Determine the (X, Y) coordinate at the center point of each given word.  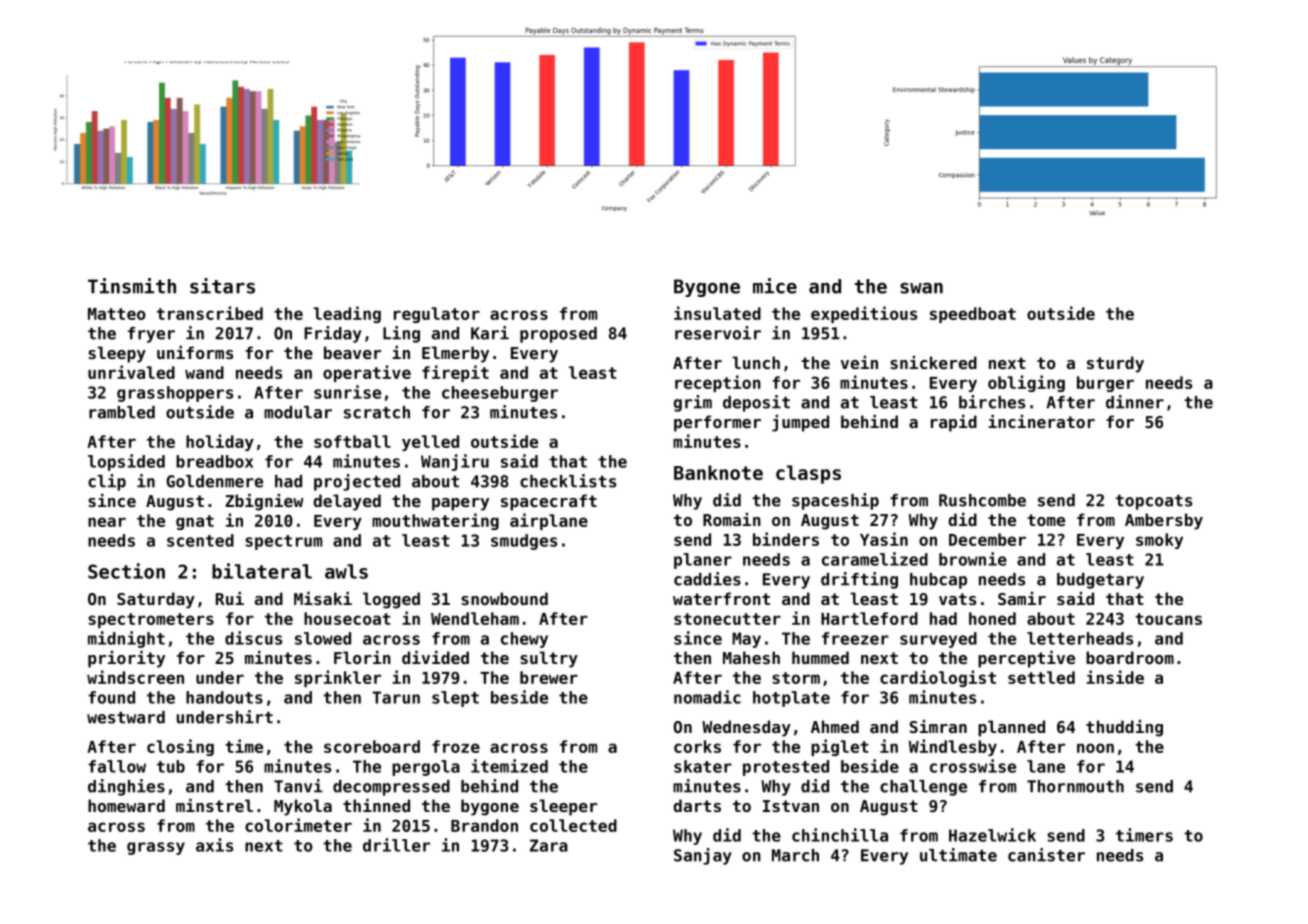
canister (1046, 855)
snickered (933, 362)
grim (693, 403)
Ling (401, 334)
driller (396, 845)
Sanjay (703, 856)
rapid (954, 423)
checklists (568, 481)
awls (346, 571)
